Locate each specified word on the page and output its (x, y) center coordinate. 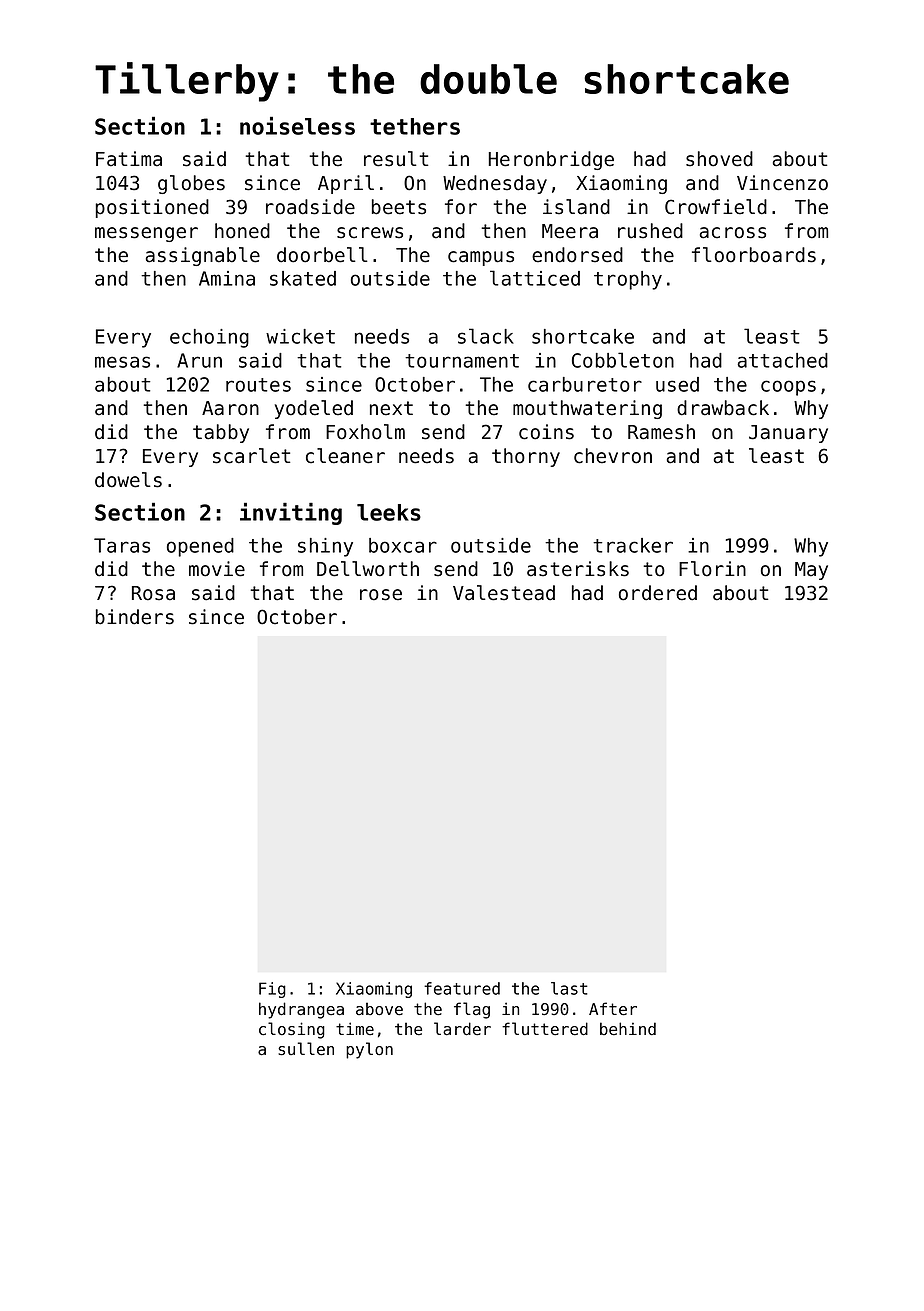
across (733, 233)
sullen (306, 1049)
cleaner (345, 456)
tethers (415, 126)
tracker (633, 545)
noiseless (297, 126)
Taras (122, 545)
